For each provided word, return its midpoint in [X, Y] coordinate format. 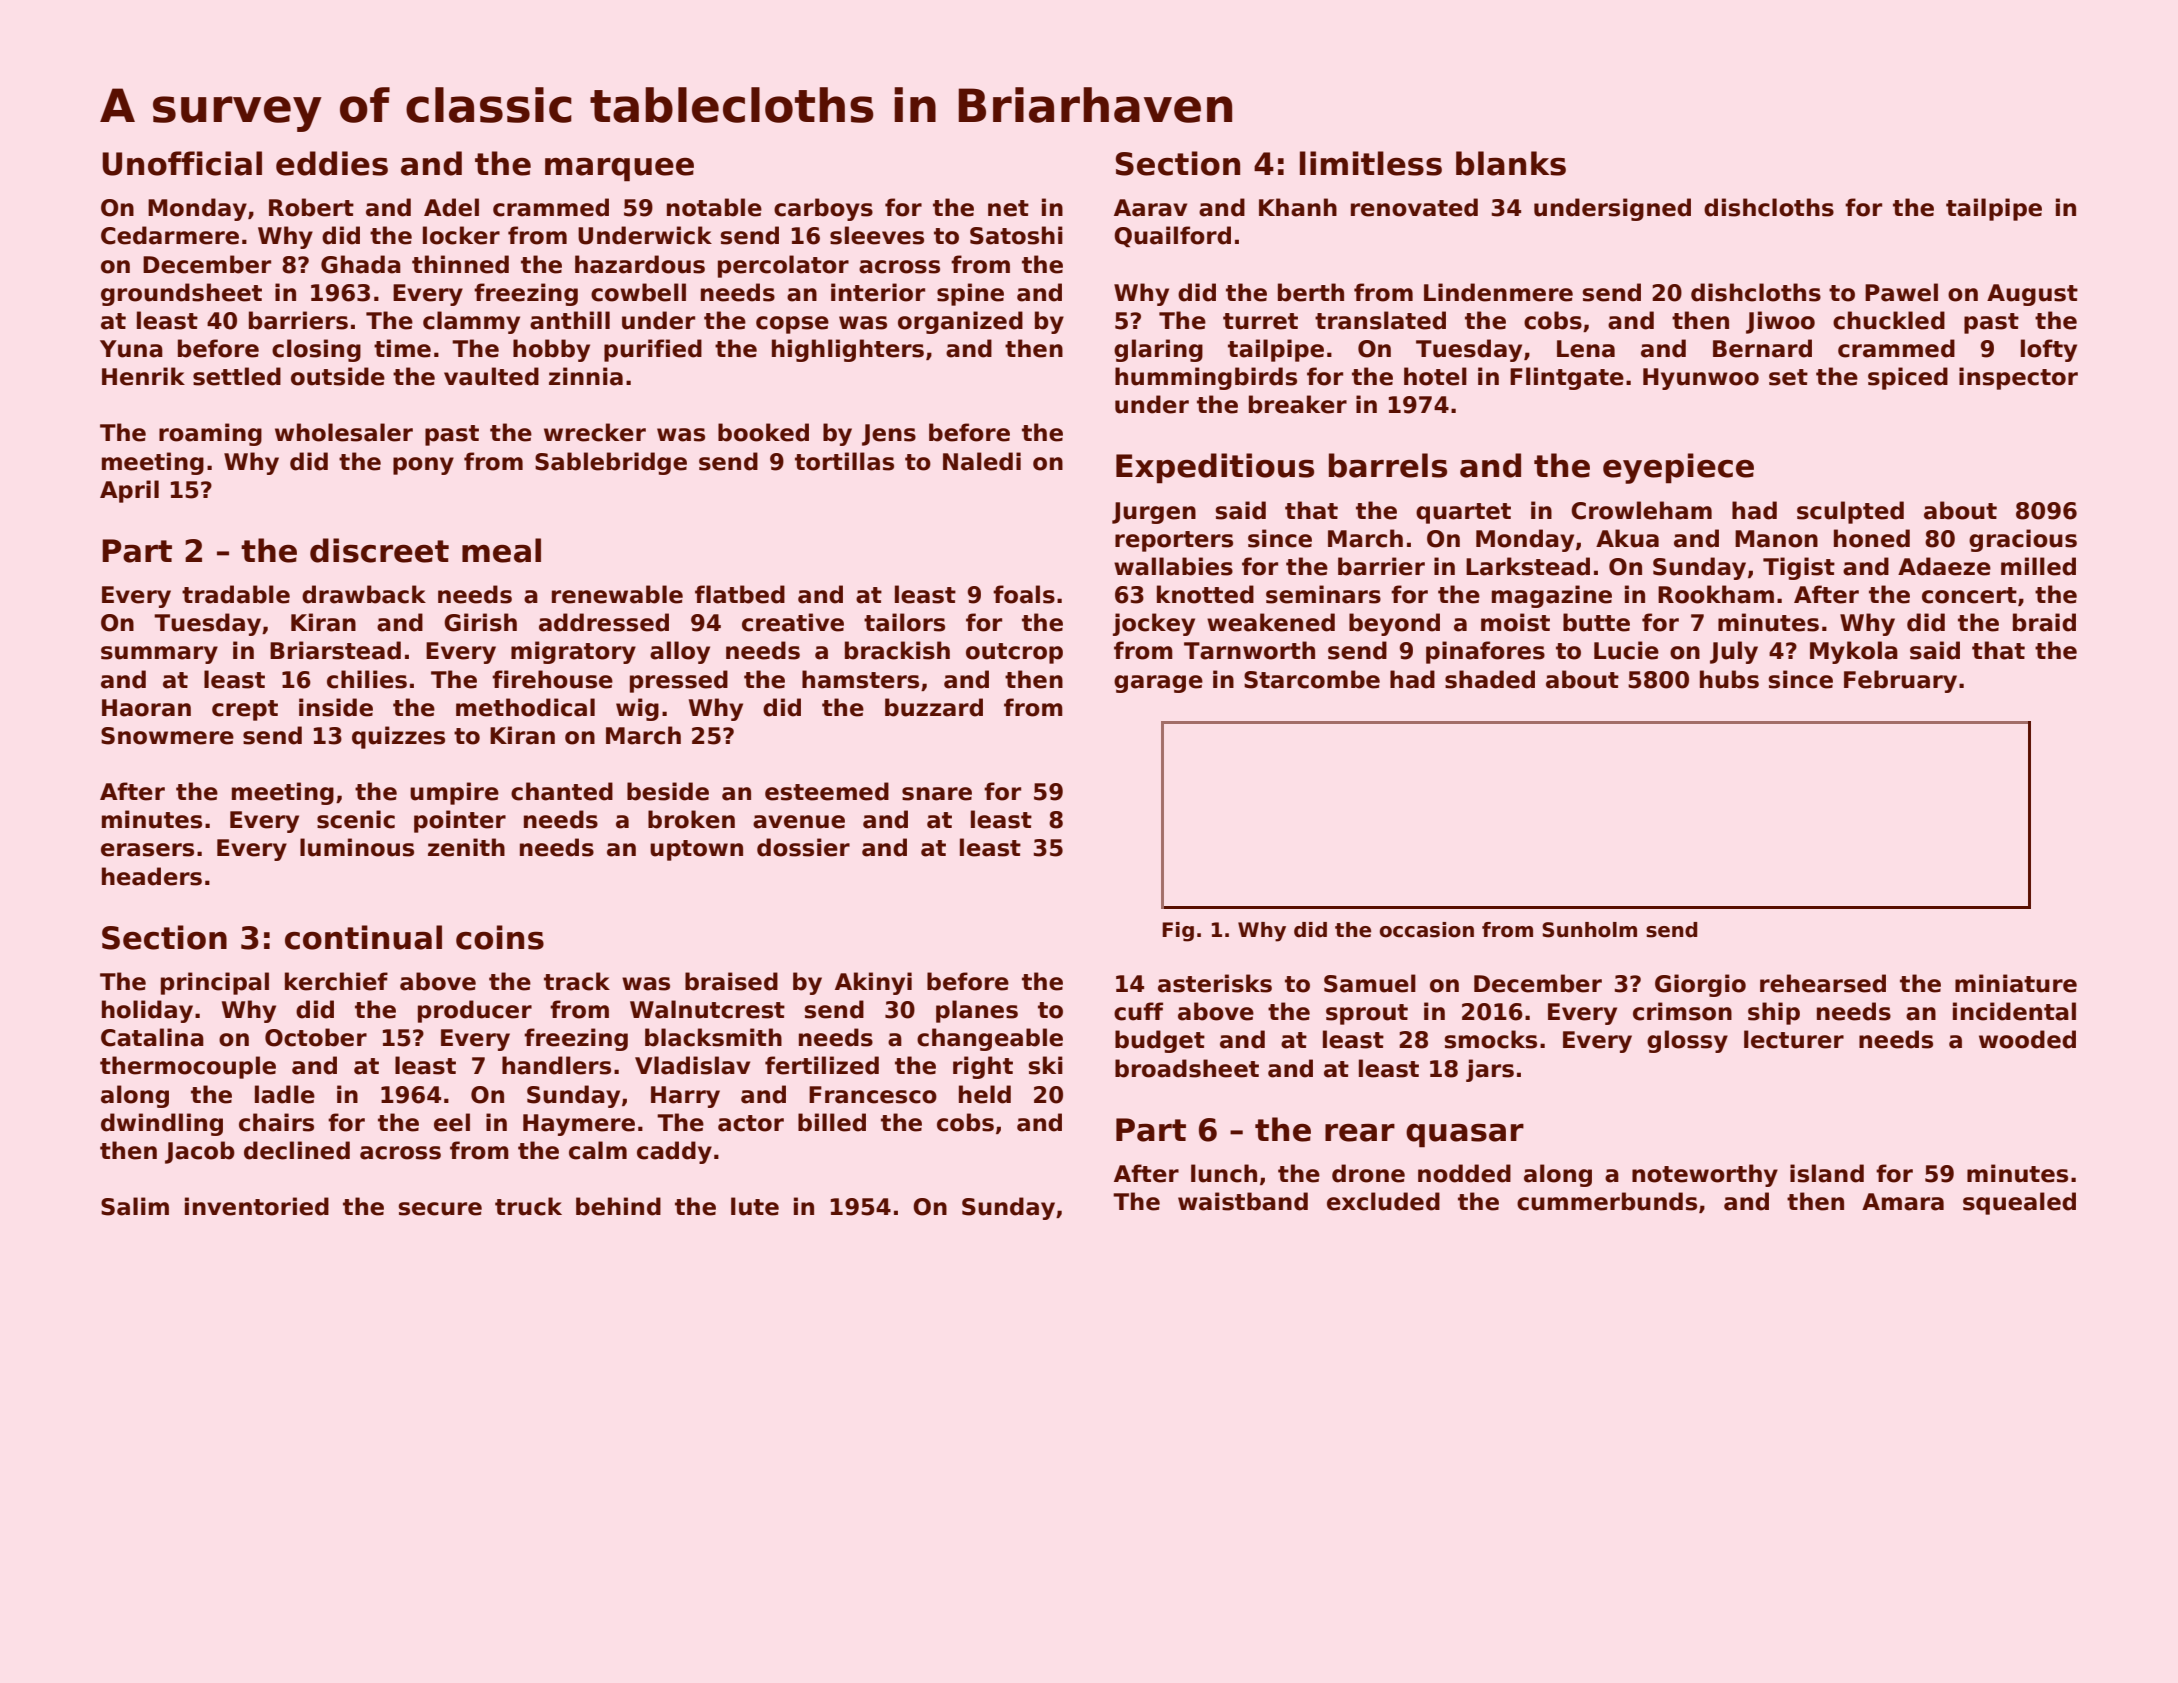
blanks [1511, 163]
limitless [1371, 163]
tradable [236, 594]
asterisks [1215, 983]
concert [1969, 595]
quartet [1463, 513]
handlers [556, 1065]
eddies [332, 163]
